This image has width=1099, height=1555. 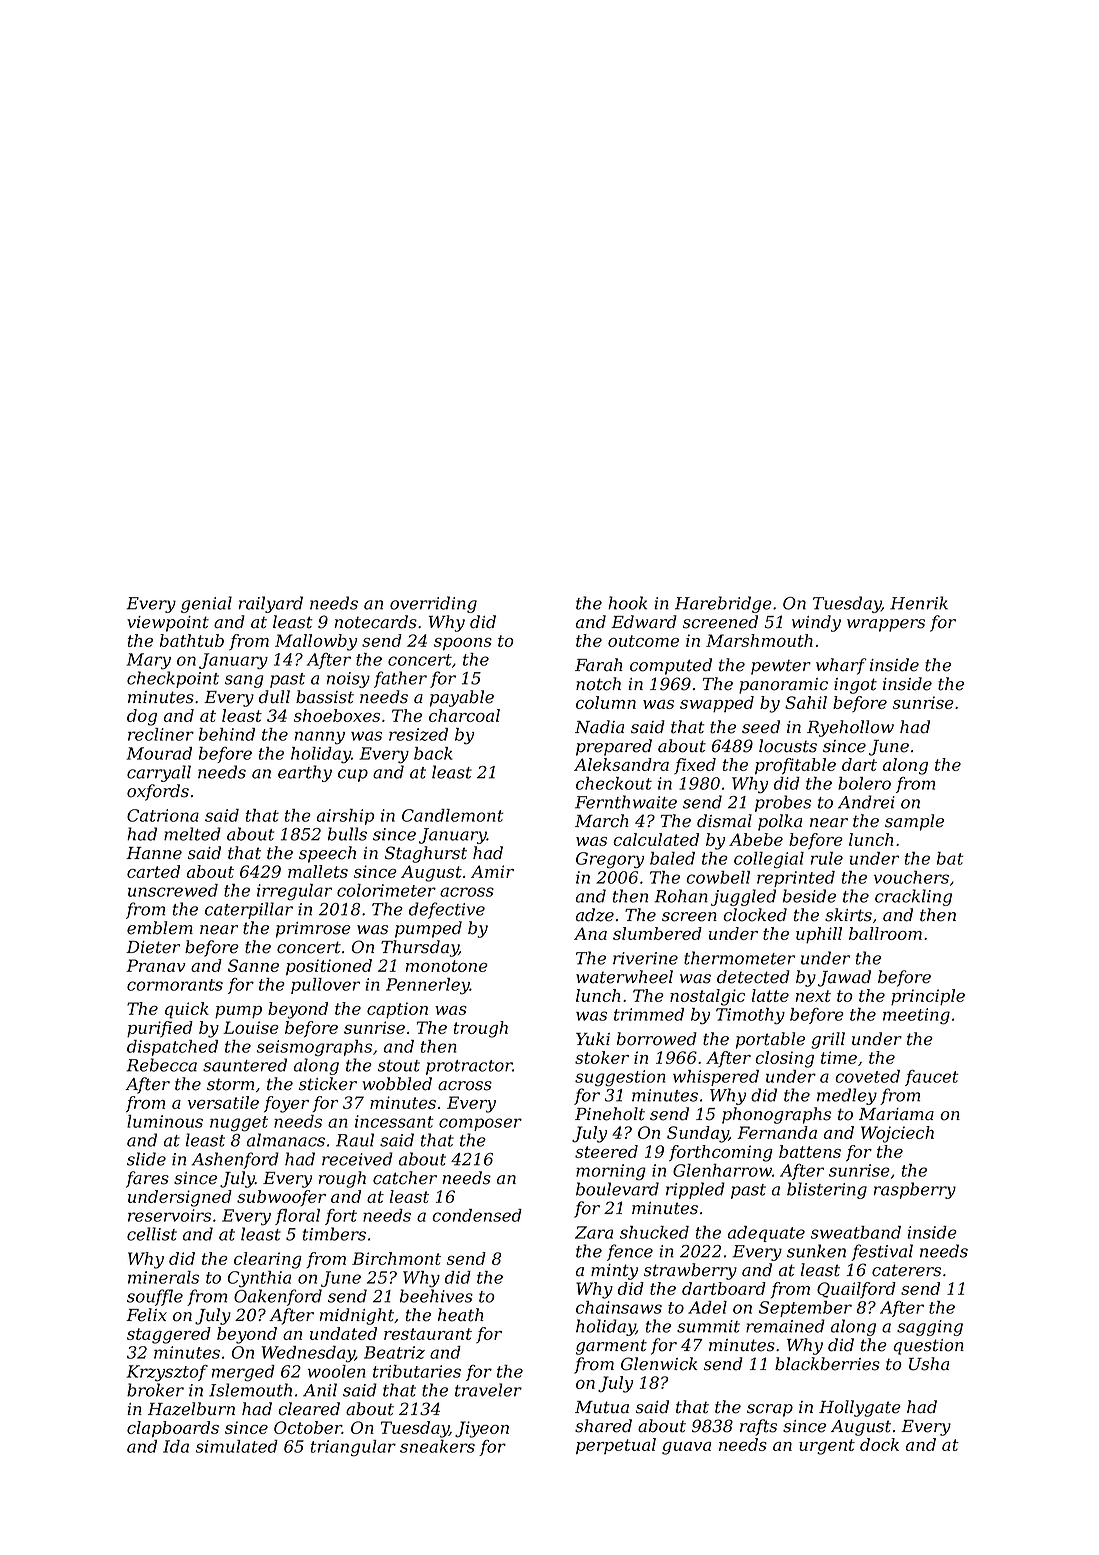 I want to click on blistering, so click(x=827, y=1190).
